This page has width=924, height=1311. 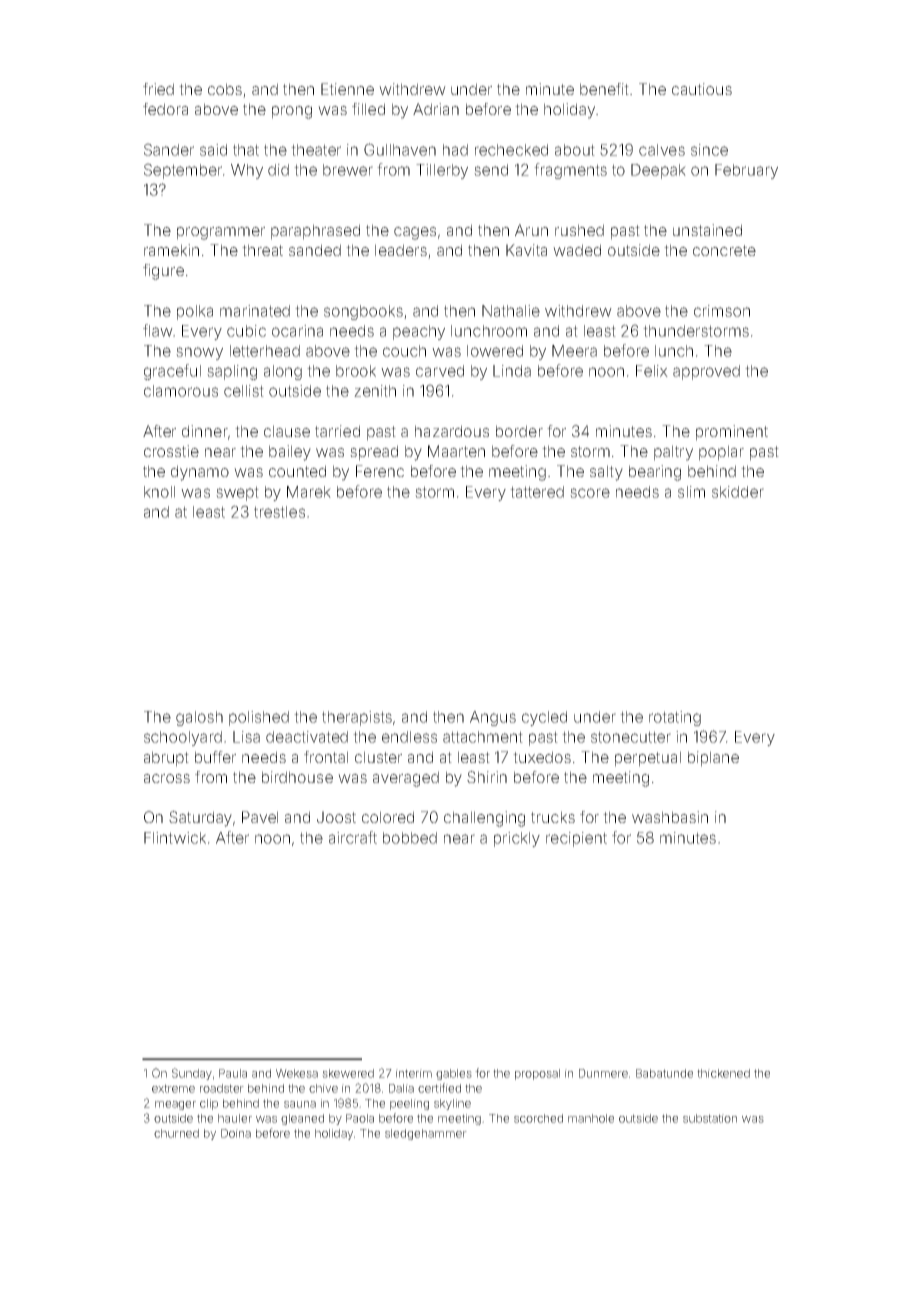 What do you see at coordinates (200, 819) in the page?
I see `Saturday` at bounding box center [200, 819].
